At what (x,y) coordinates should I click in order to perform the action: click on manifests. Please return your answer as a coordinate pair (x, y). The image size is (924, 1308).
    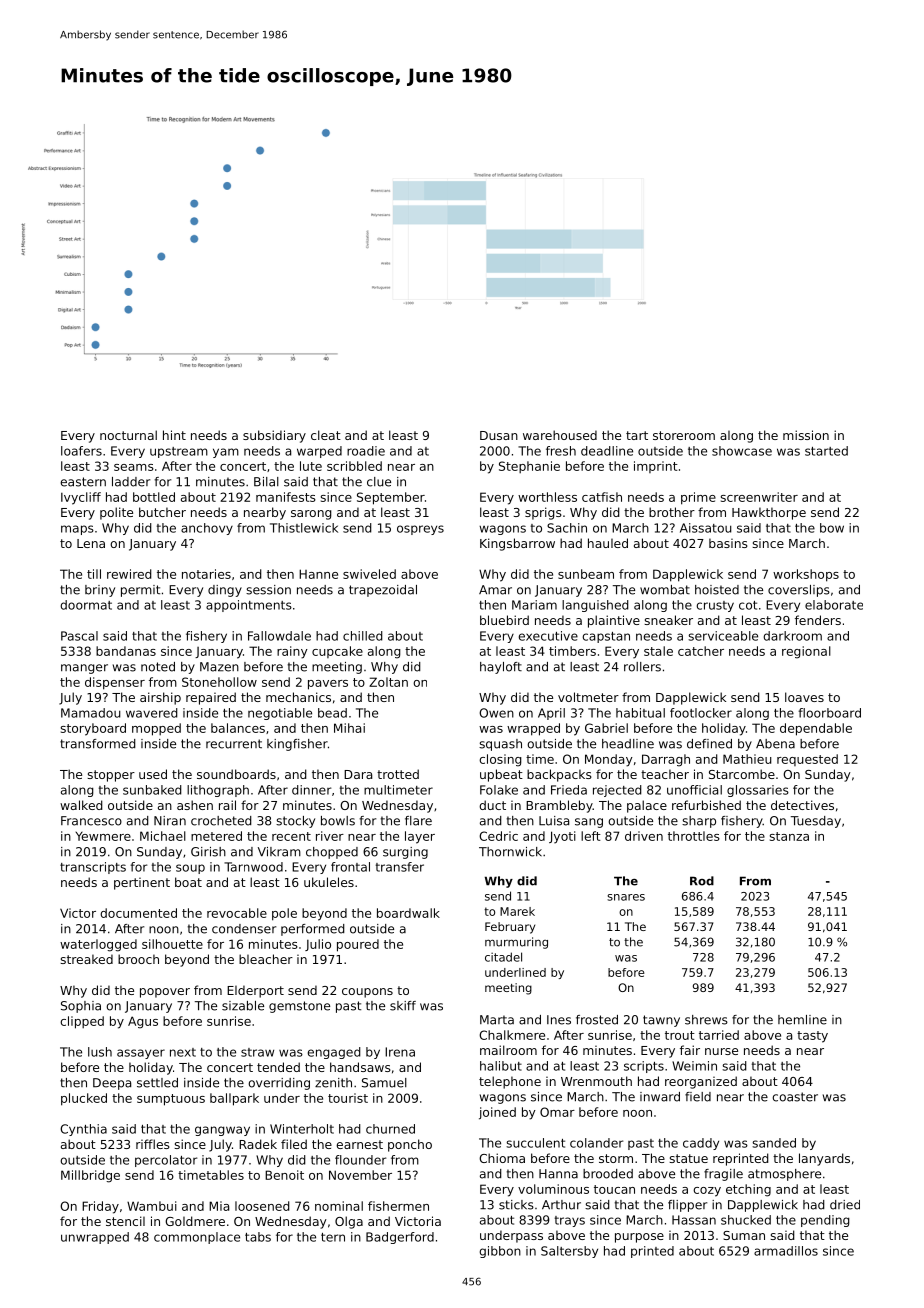
    Looking at the image, I should click on (286, 497).
